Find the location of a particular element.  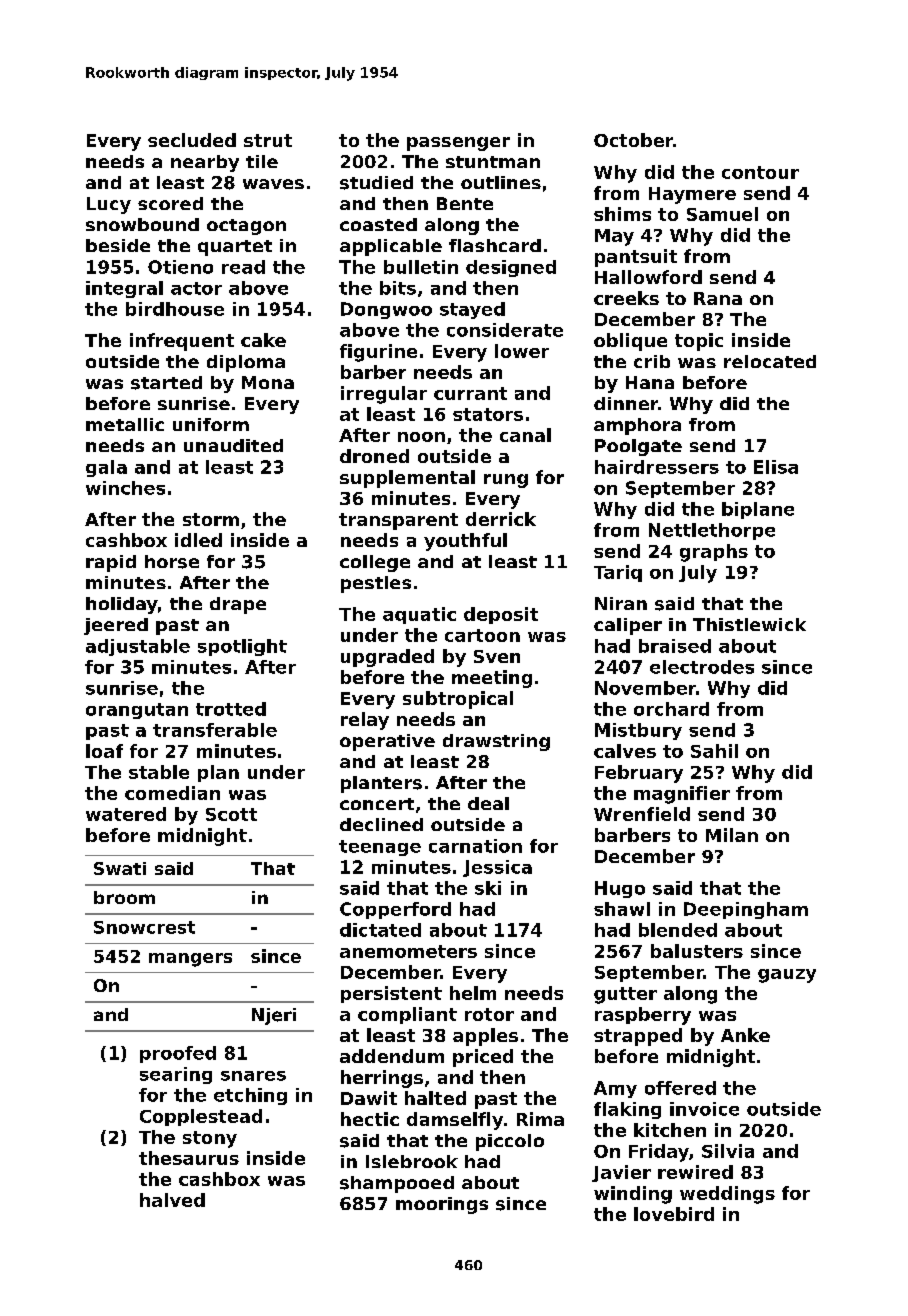

magnifier is located at coordinates (682, 795).
